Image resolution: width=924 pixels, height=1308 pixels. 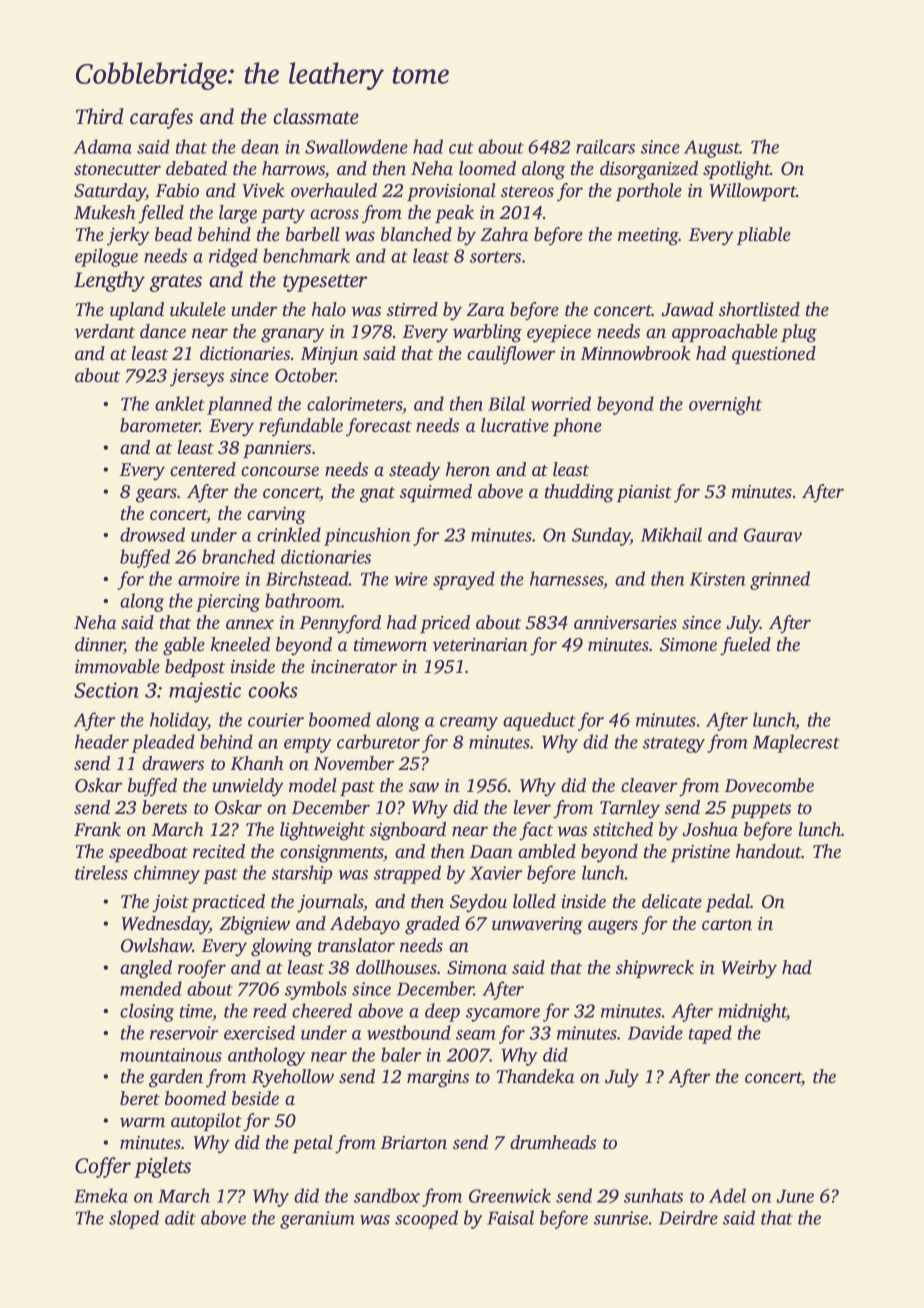 What do you see at coordinates (761, 810) in the document?
I see `puppets` at bounding box center [761, 810].
